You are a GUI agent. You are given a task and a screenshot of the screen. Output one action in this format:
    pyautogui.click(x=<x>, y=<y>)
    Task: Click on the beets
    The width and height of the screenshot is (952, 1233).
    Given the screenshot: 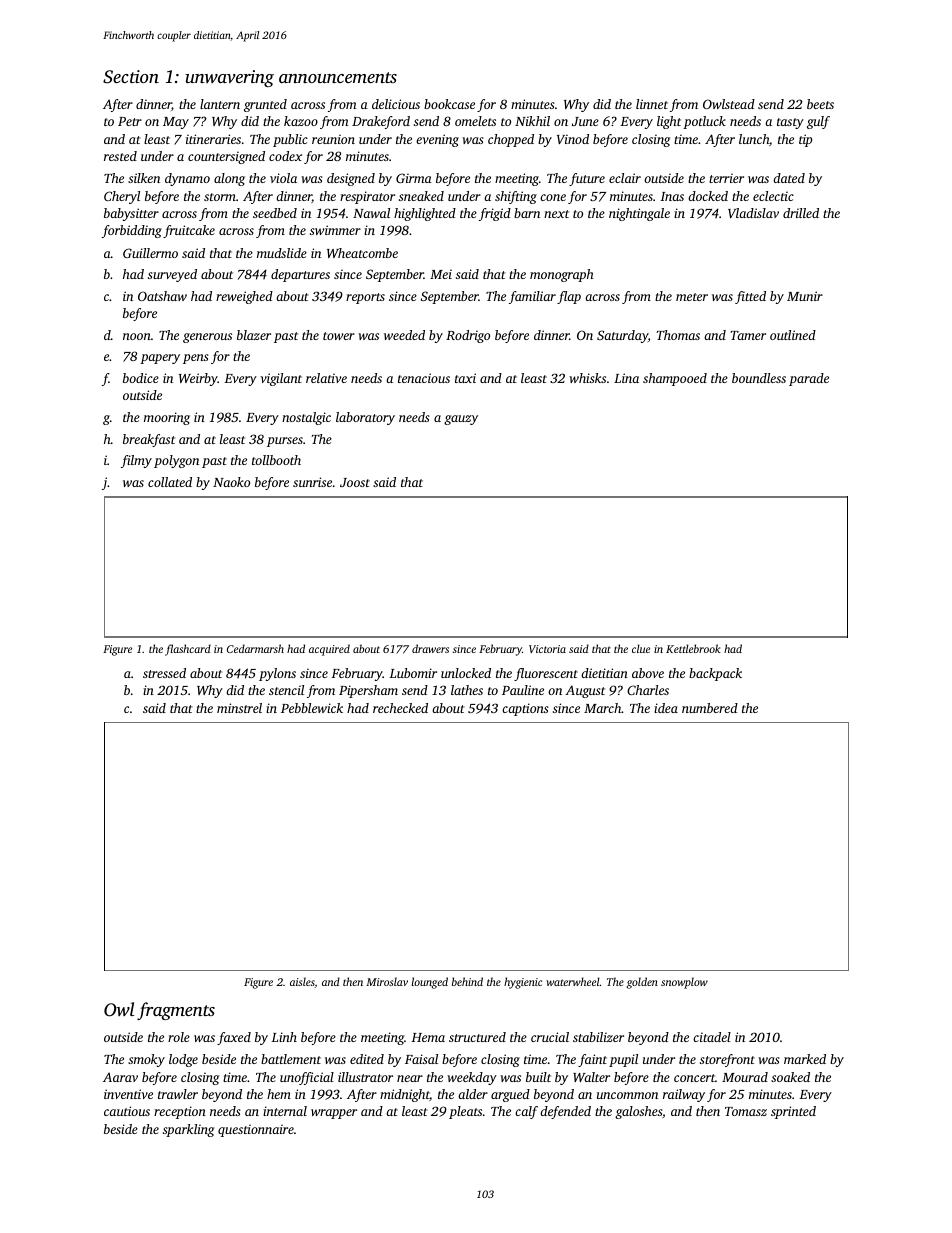 What is the action you would take?
    pyautogui.click(x=820, y=104)
